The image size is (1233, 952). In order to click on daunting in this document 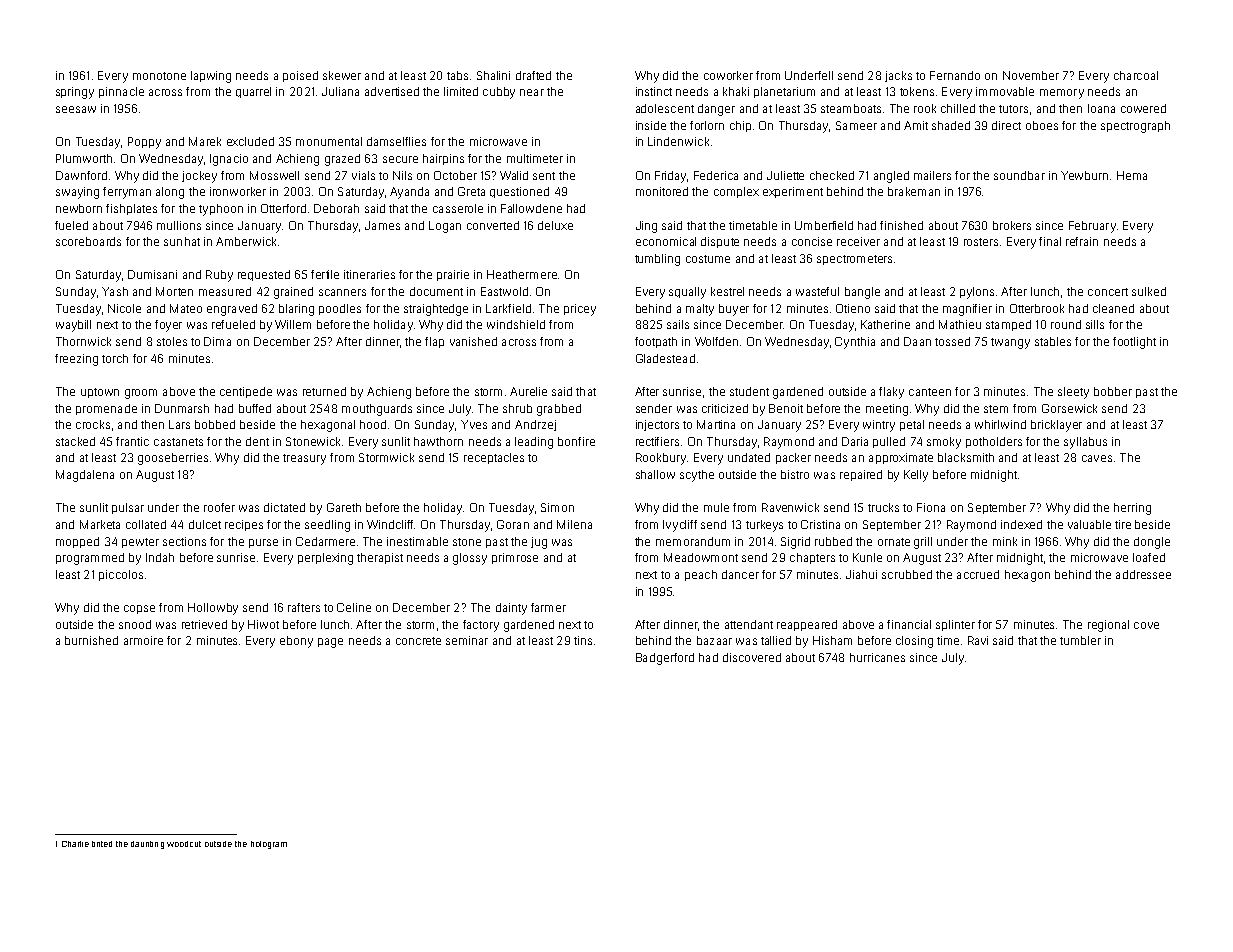, I will do `click(147, 845)`.
